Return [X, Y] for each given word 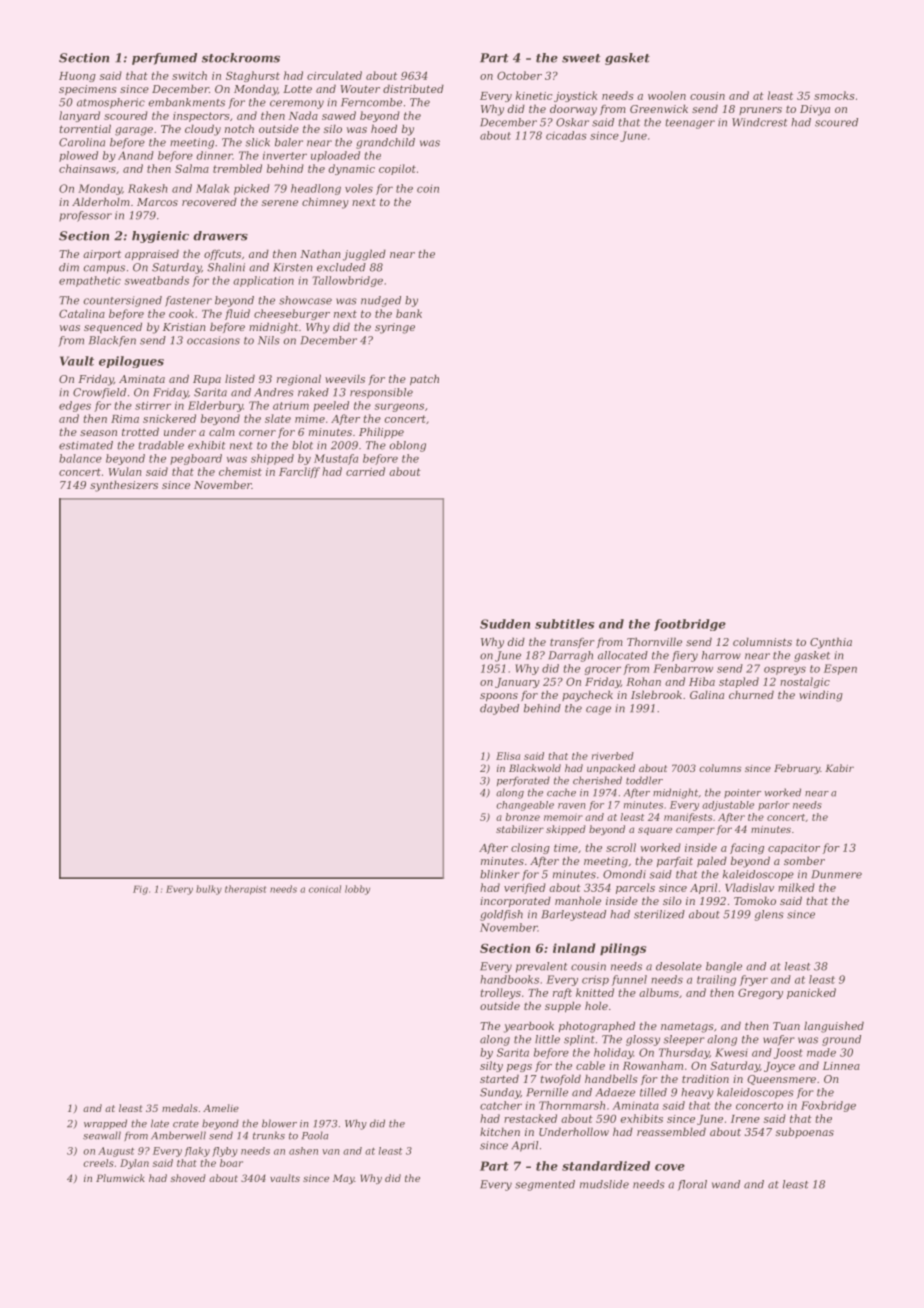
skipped [566, 830]
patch [424, 380]
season [98, 433]
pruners [760, 111]
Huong [77, 77]
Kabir [839, 768]
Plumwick [120, 1178]
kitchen [500, 1131]
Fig [140, 890]
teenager [690, 124]
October [519, 75]
